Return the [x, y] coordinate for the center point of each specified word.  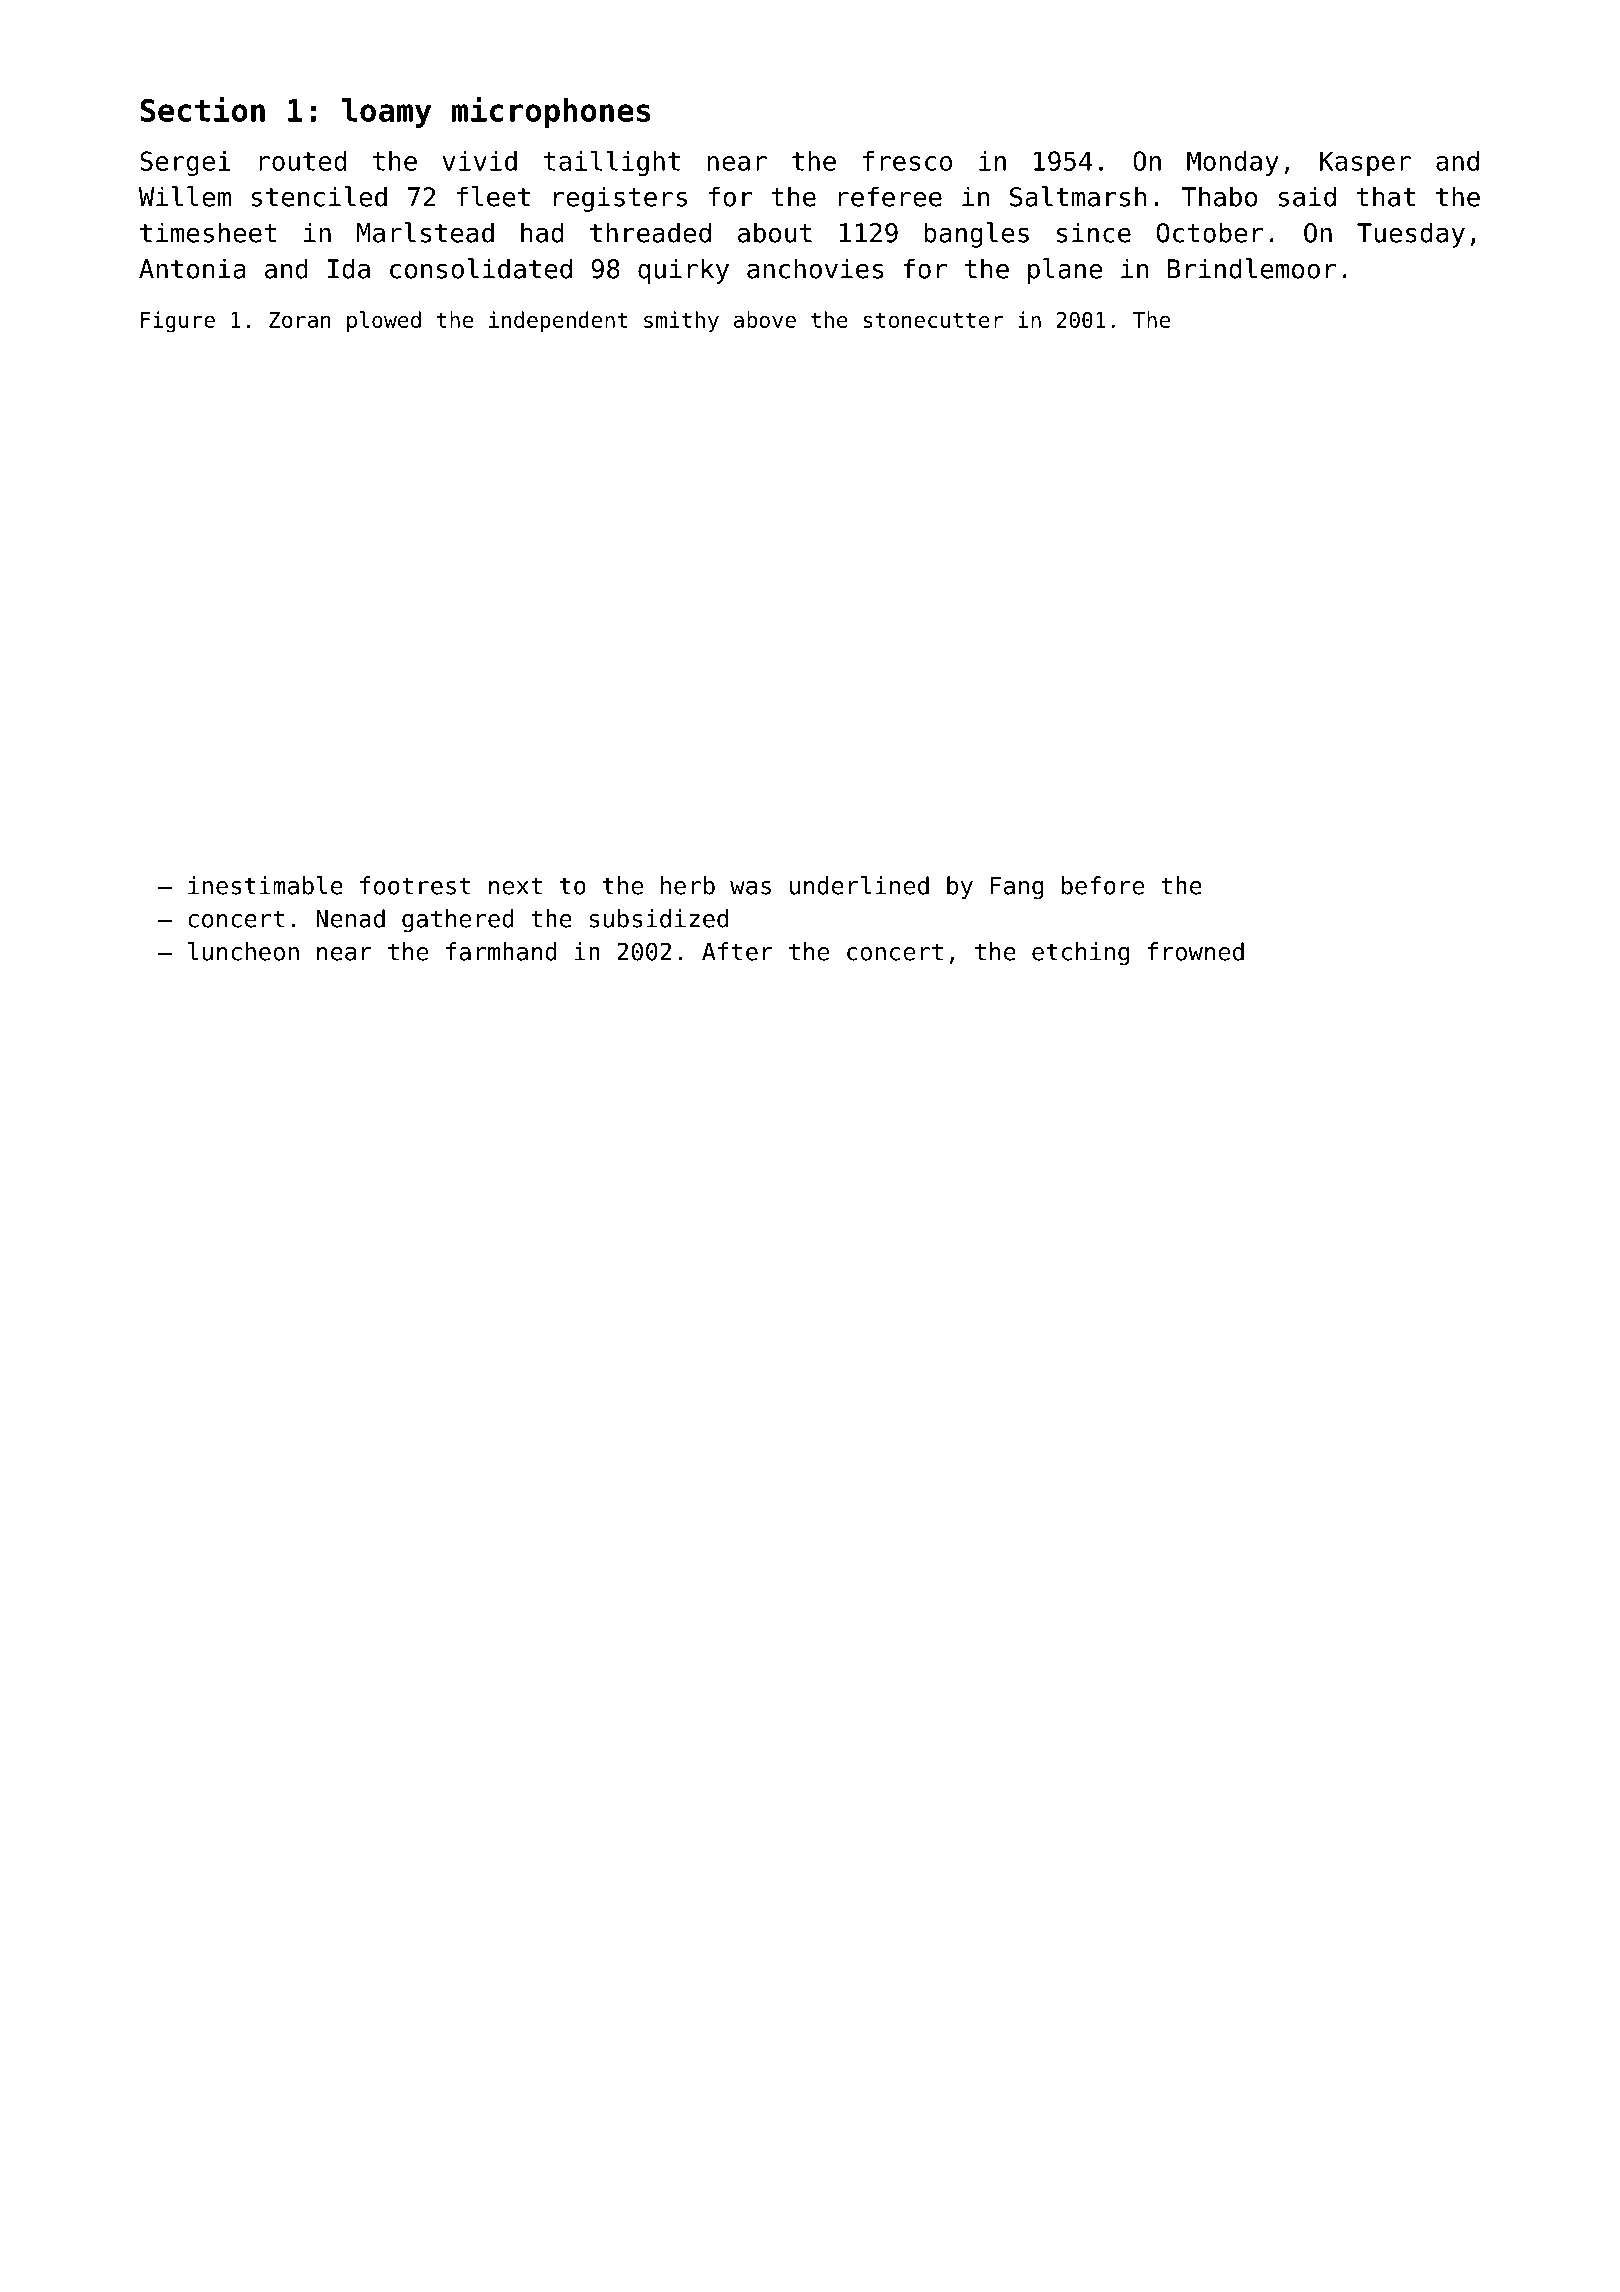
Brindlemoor [1252, 268]
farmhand [501, 951]
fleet [493, 196]
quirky [683, 271]
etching [1080, 954]
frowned [1196, 951]
